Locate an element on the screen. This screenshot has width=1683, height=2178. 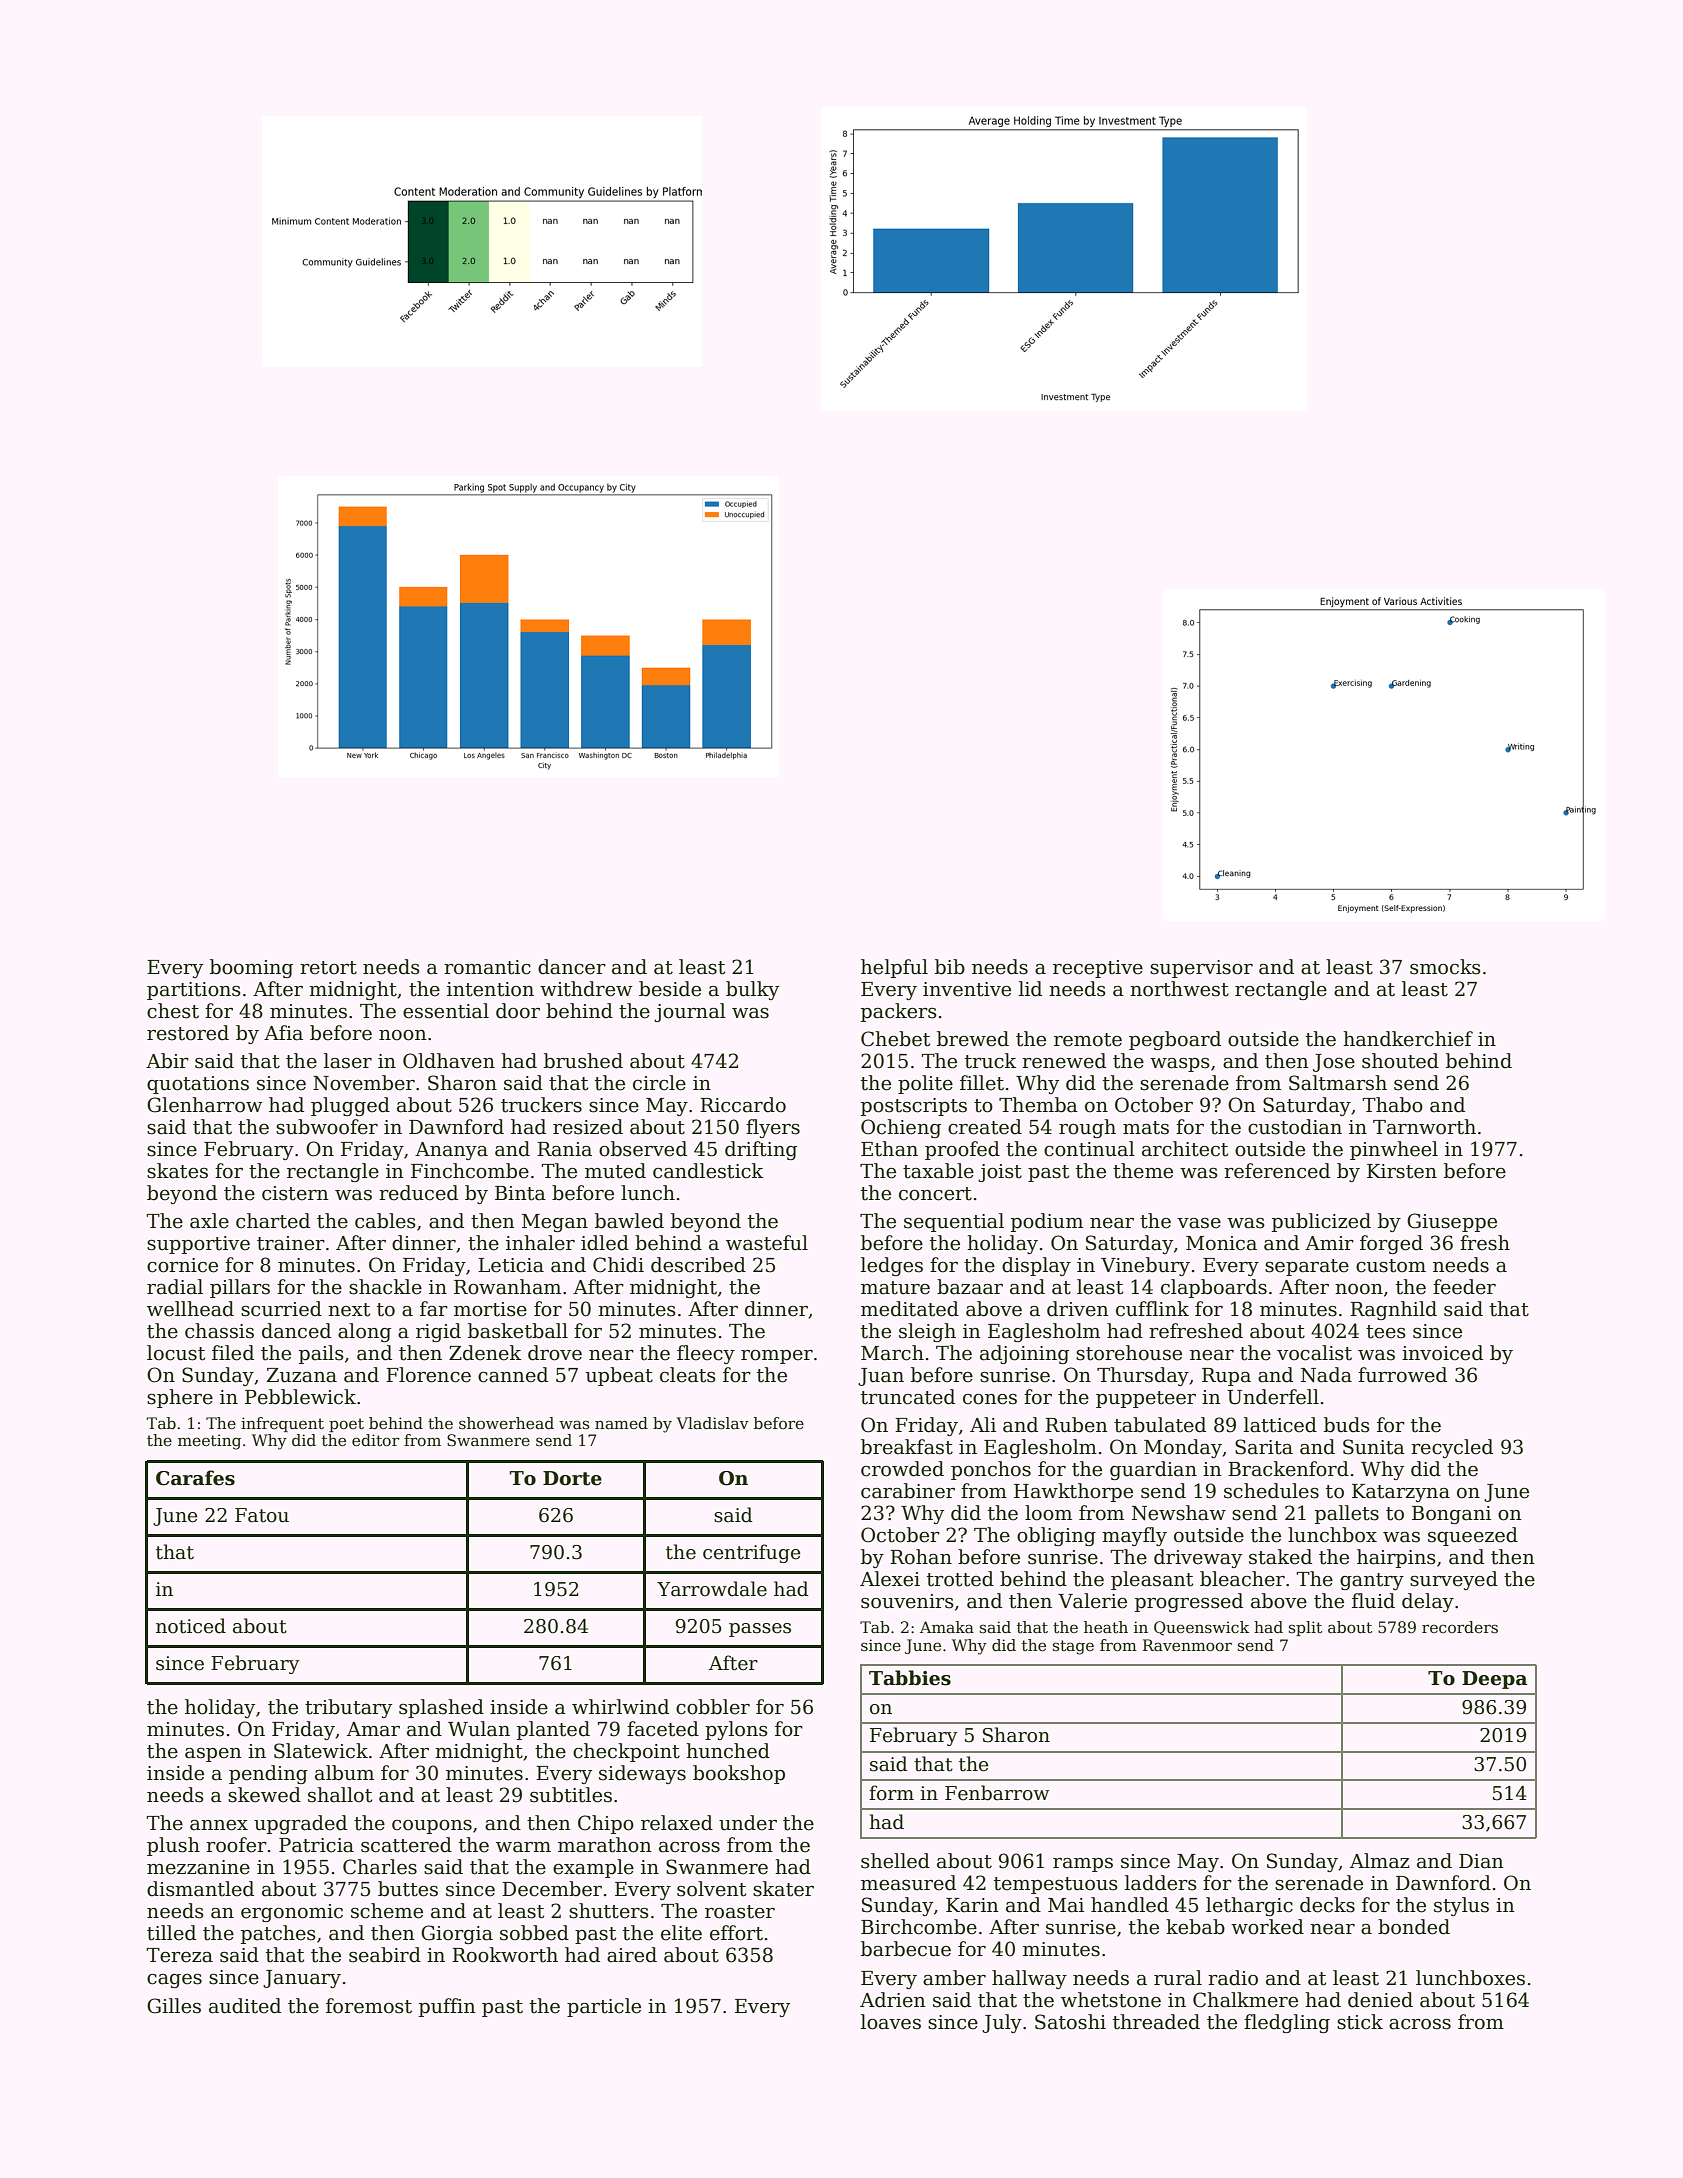
along is located at coordinates (364, 1332).
